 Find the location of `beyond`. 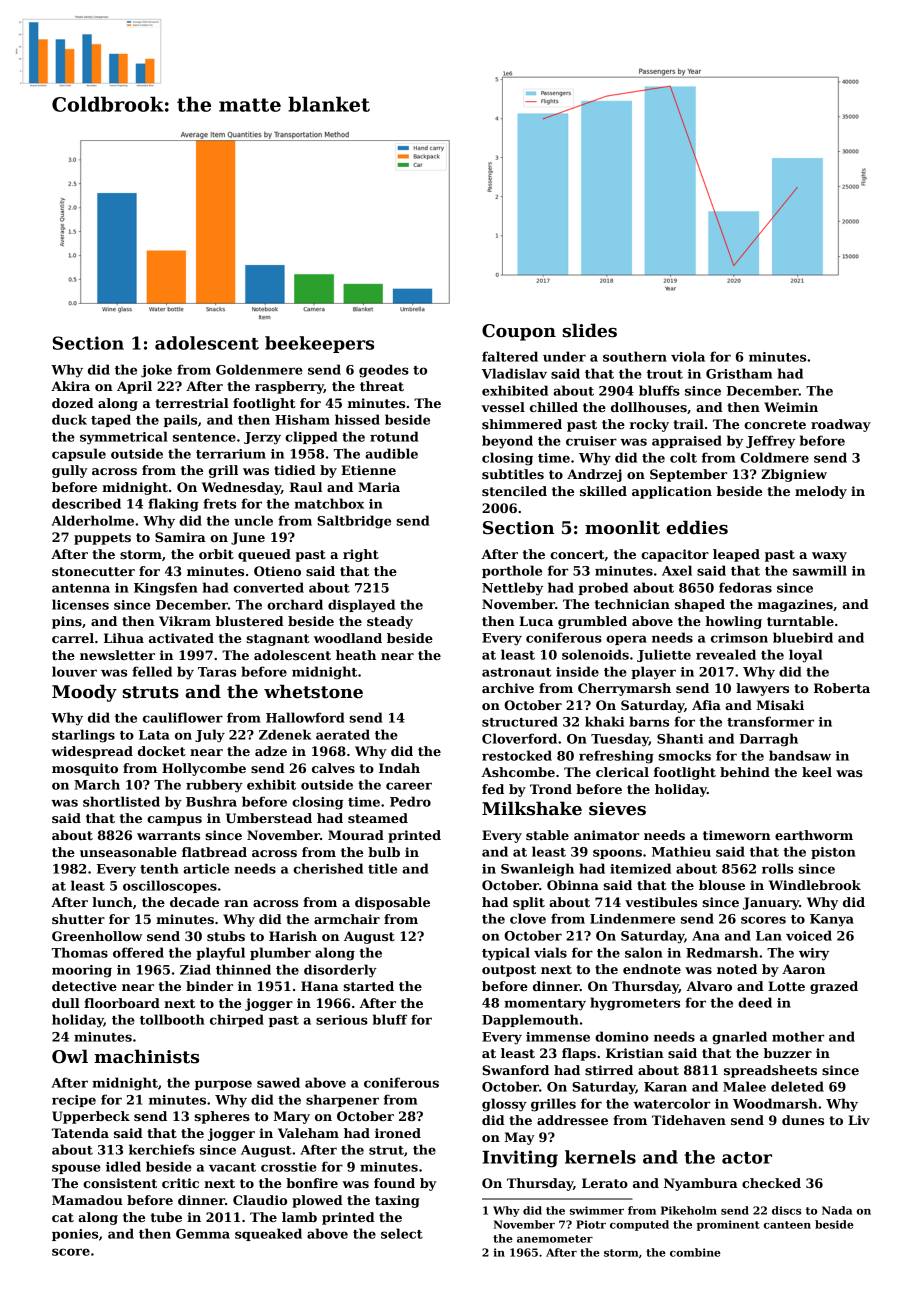

beyond is located at coordinates (507, 442).
